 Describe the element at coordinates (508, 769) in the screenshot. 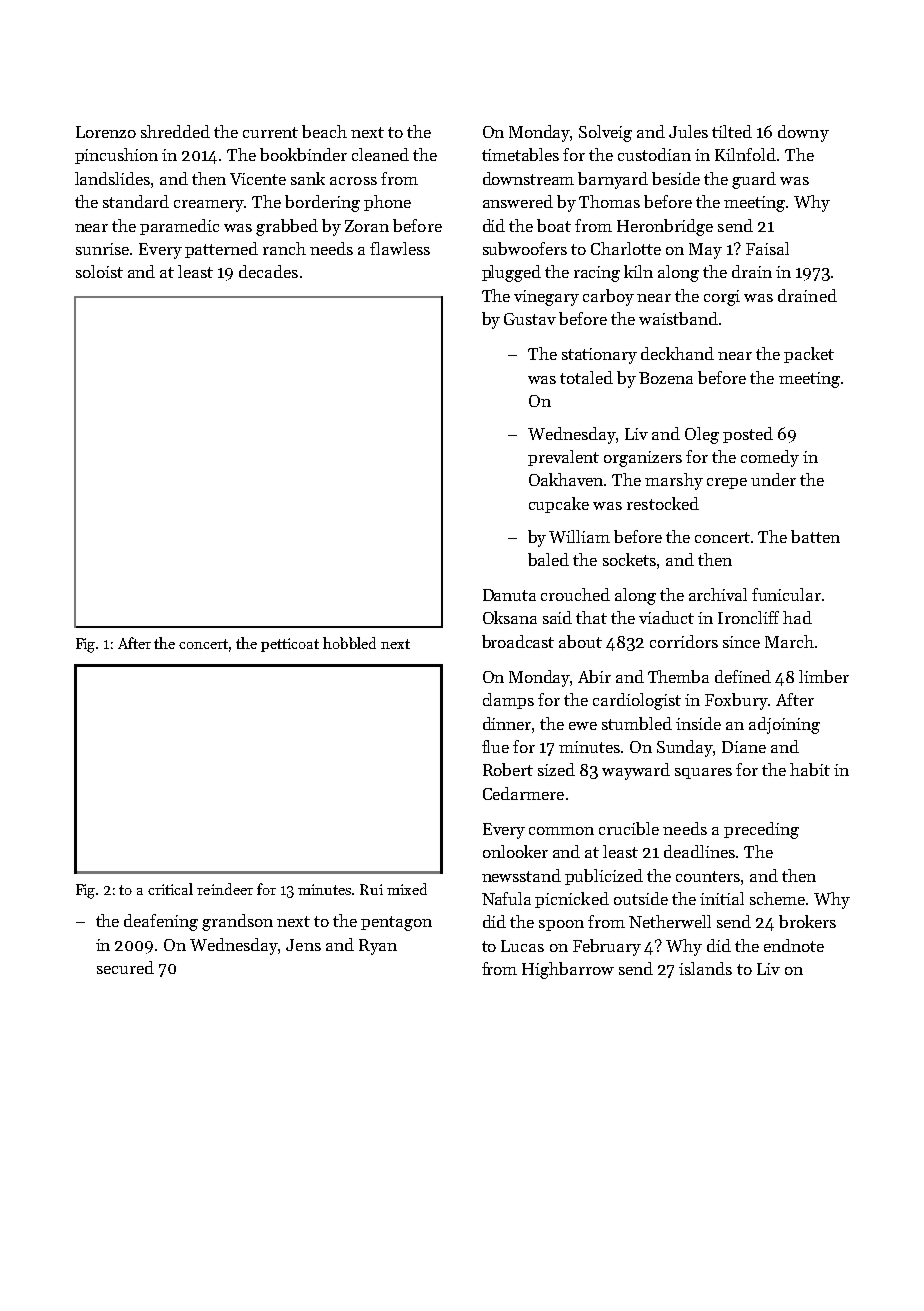

I see `Robert` at that location.
